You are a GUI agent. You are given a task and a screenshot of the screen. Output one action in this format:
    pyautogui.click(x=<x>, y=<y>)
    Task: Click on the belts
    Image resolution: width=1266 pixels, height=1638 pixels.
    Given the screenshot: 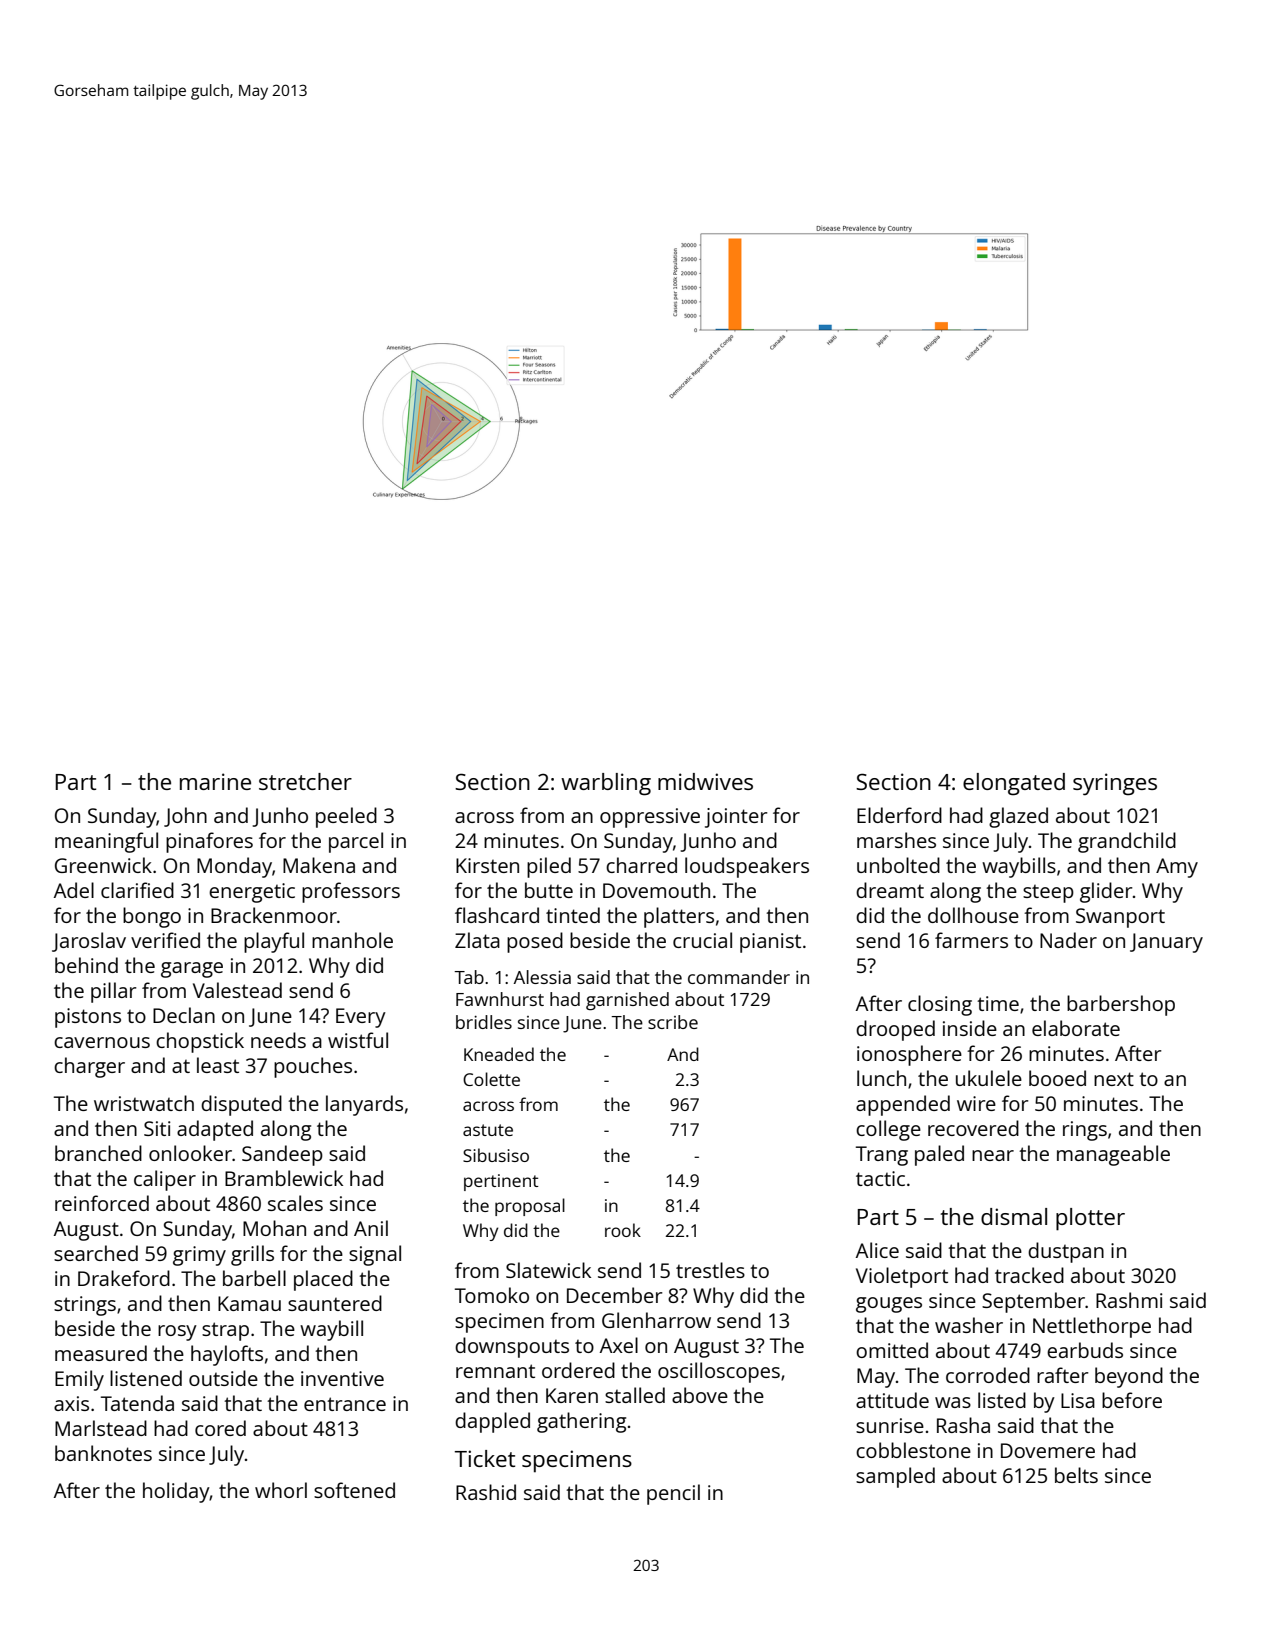 What is the action you would take?
    pyautogui.click(x=1076, y=1475)
